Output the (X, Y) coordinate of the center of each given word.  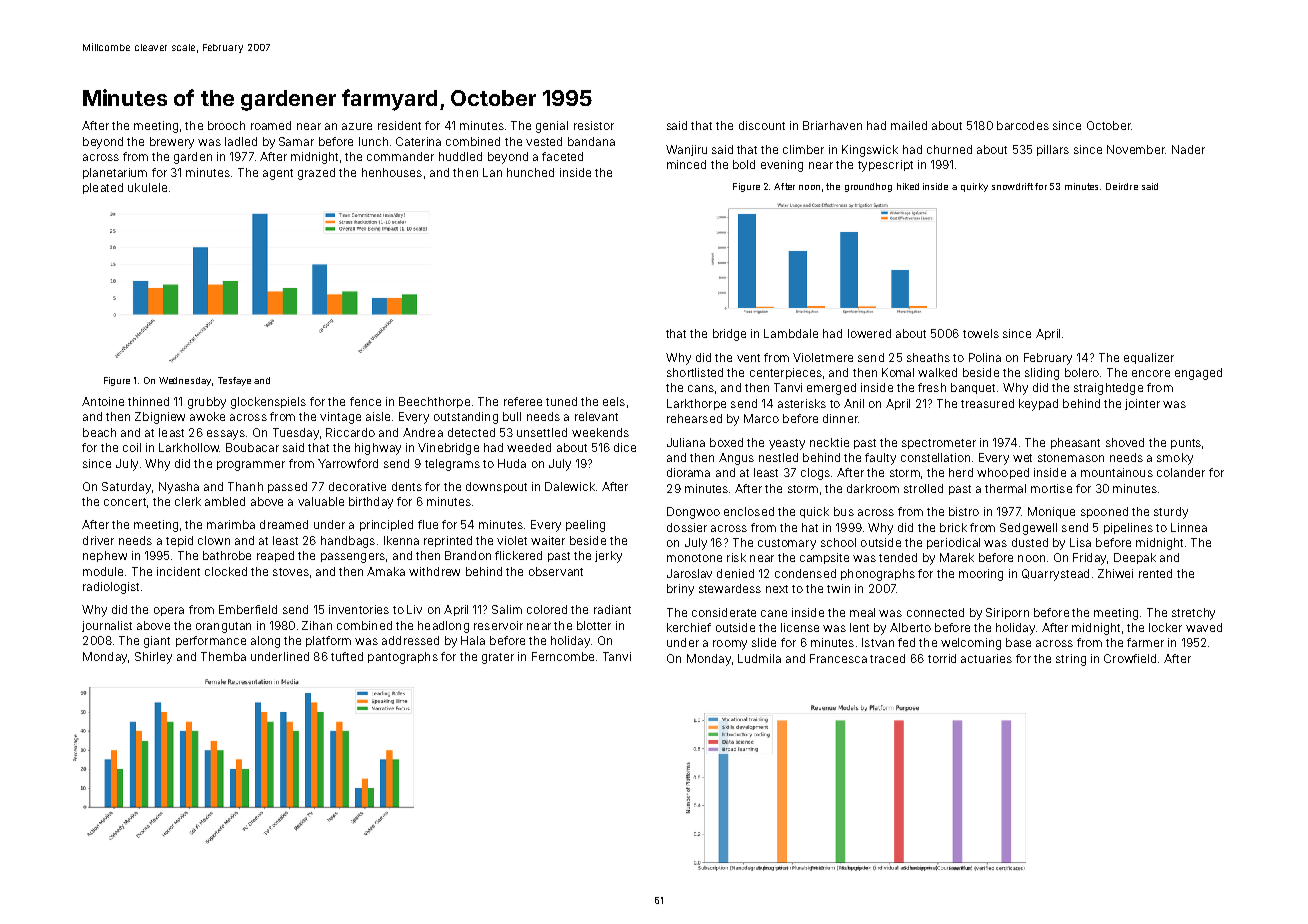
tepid (179, 541)
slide (764, 642)
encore (1151, 373)
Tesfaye (234, 381)
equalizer (1149, 358)
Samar (296, 141)
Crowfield (1130, 658)
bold (744, 164)
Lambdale (791, 333)
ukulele (147, 187)
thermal (1005, 488)
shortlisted (695, 372)
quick (814, 512)
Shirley (153, 658)
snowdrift (1012, 186)
